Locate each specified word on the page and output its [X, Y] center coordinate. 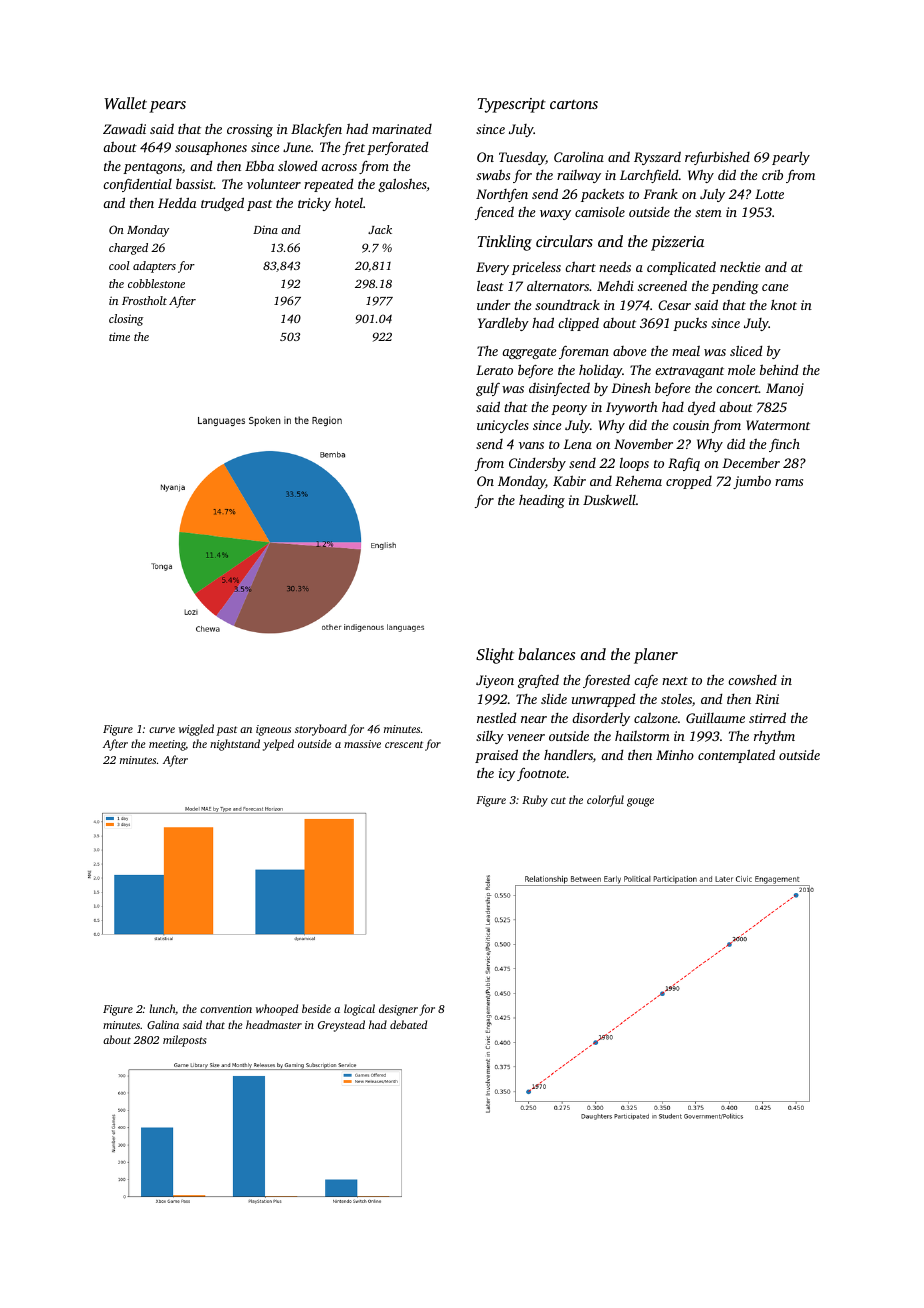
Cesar [674, 305]
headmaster [274, 1024]
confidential [137, 185]
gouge [640, 802]
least [490, 285]
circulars [564, 241]
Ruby [535, 801]
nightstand [235, 745]
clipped [578, 324]
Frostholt [144, 300]
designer [398, 1010]
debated [408, 1024]
